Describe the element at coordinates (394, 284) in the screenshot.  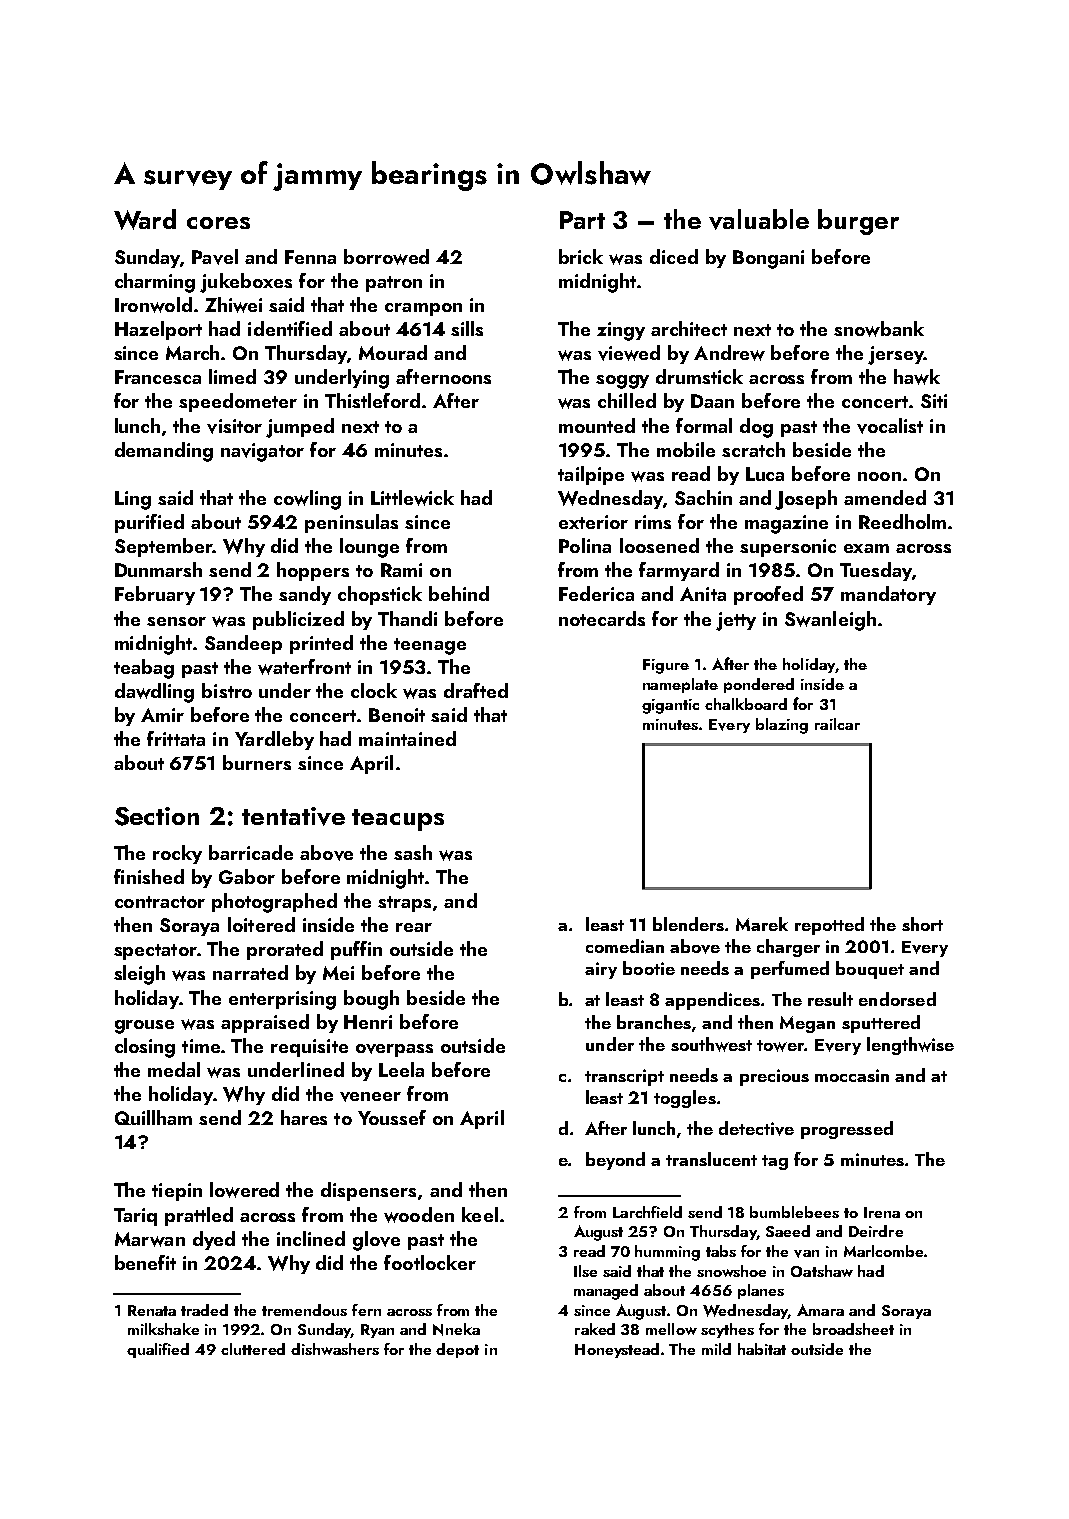
I see `patron` at that location.
